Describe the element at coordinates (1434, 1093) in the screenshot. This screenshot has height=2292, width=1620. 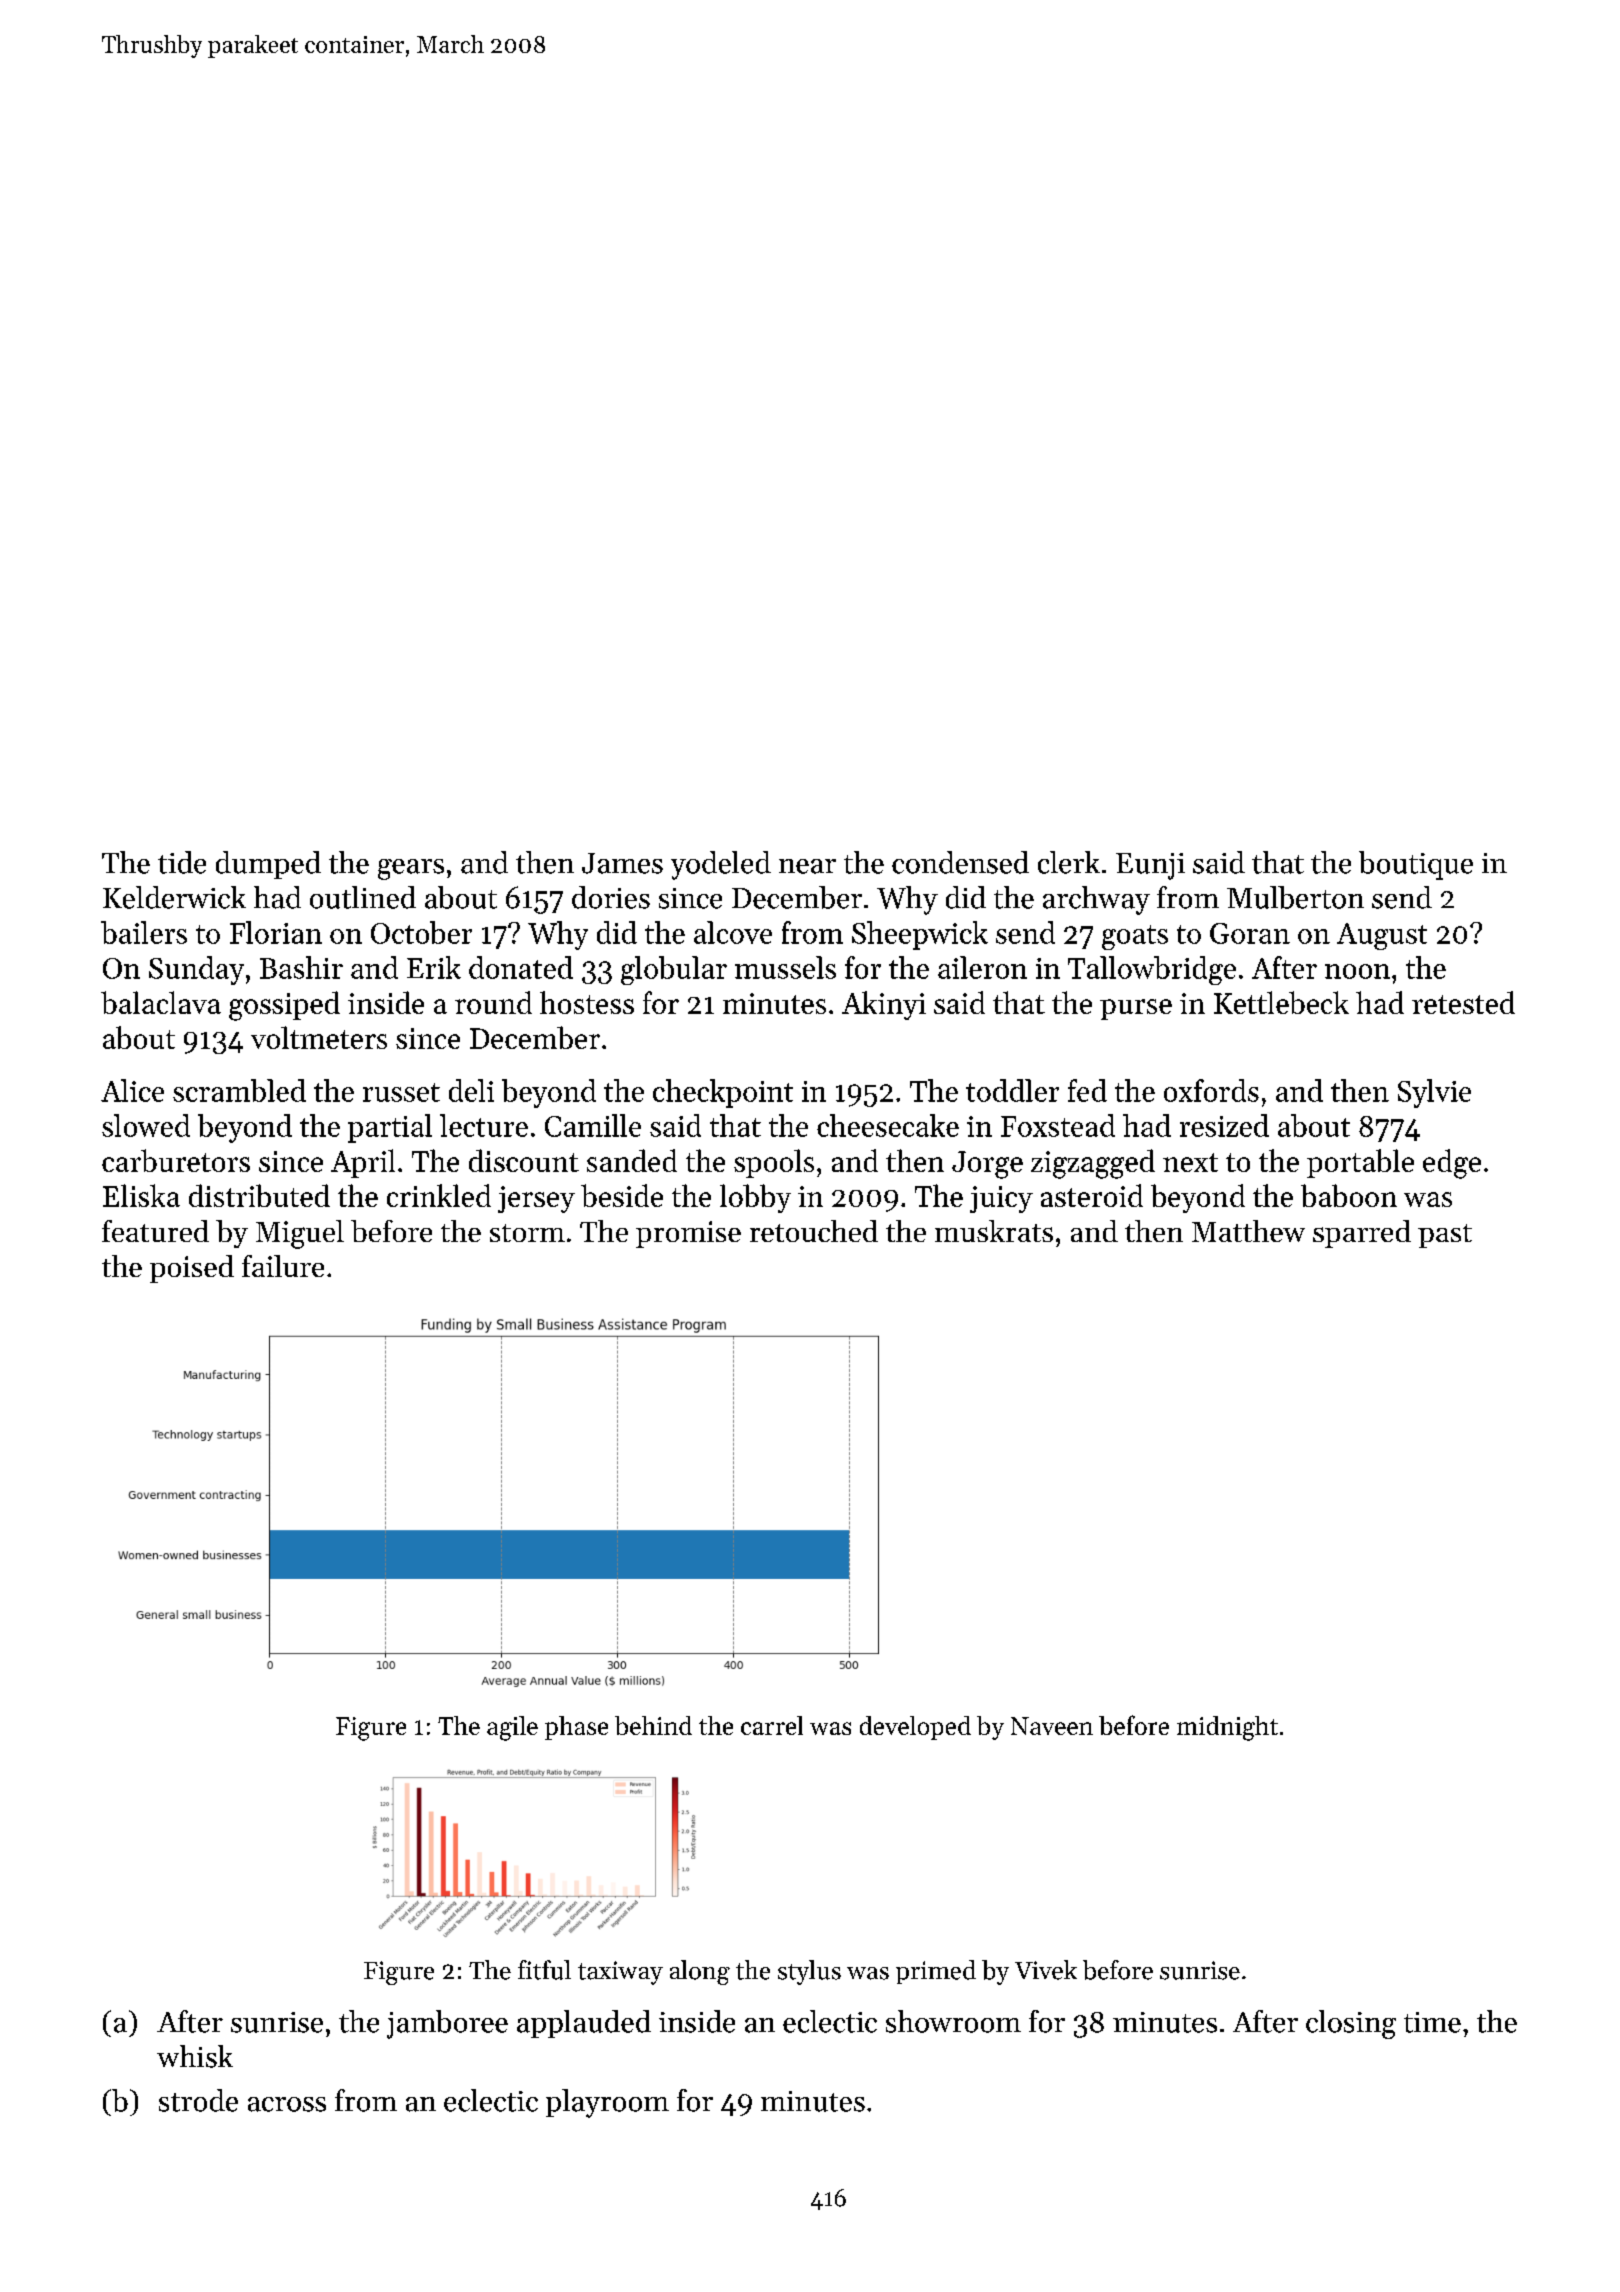
I see `Sylvie` at that location.
